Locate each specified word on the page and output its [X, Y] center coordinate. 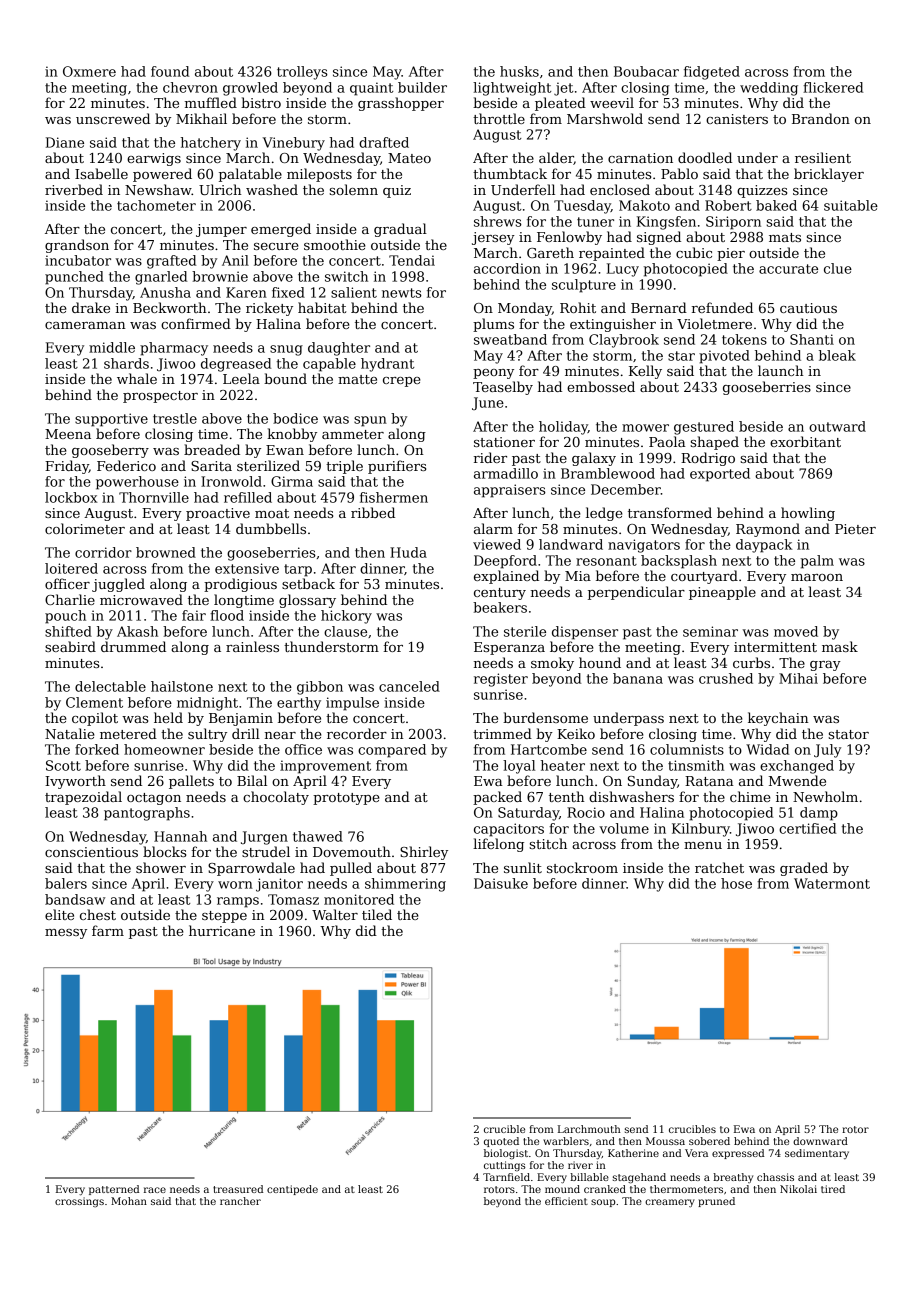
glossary [307, 601]
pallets [191, 782]
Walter [335, 914]
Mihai [798, 678]
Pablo [679, 173]
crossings [79, 1202]
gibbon [320, 688]
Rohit [578, 307]
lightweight [512, 89]
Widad [767, 749]
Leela [241, 378]
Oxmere [89, 71]
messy [66, 934]
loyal [519, 767]
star [681, 356]
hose [736, 883]
